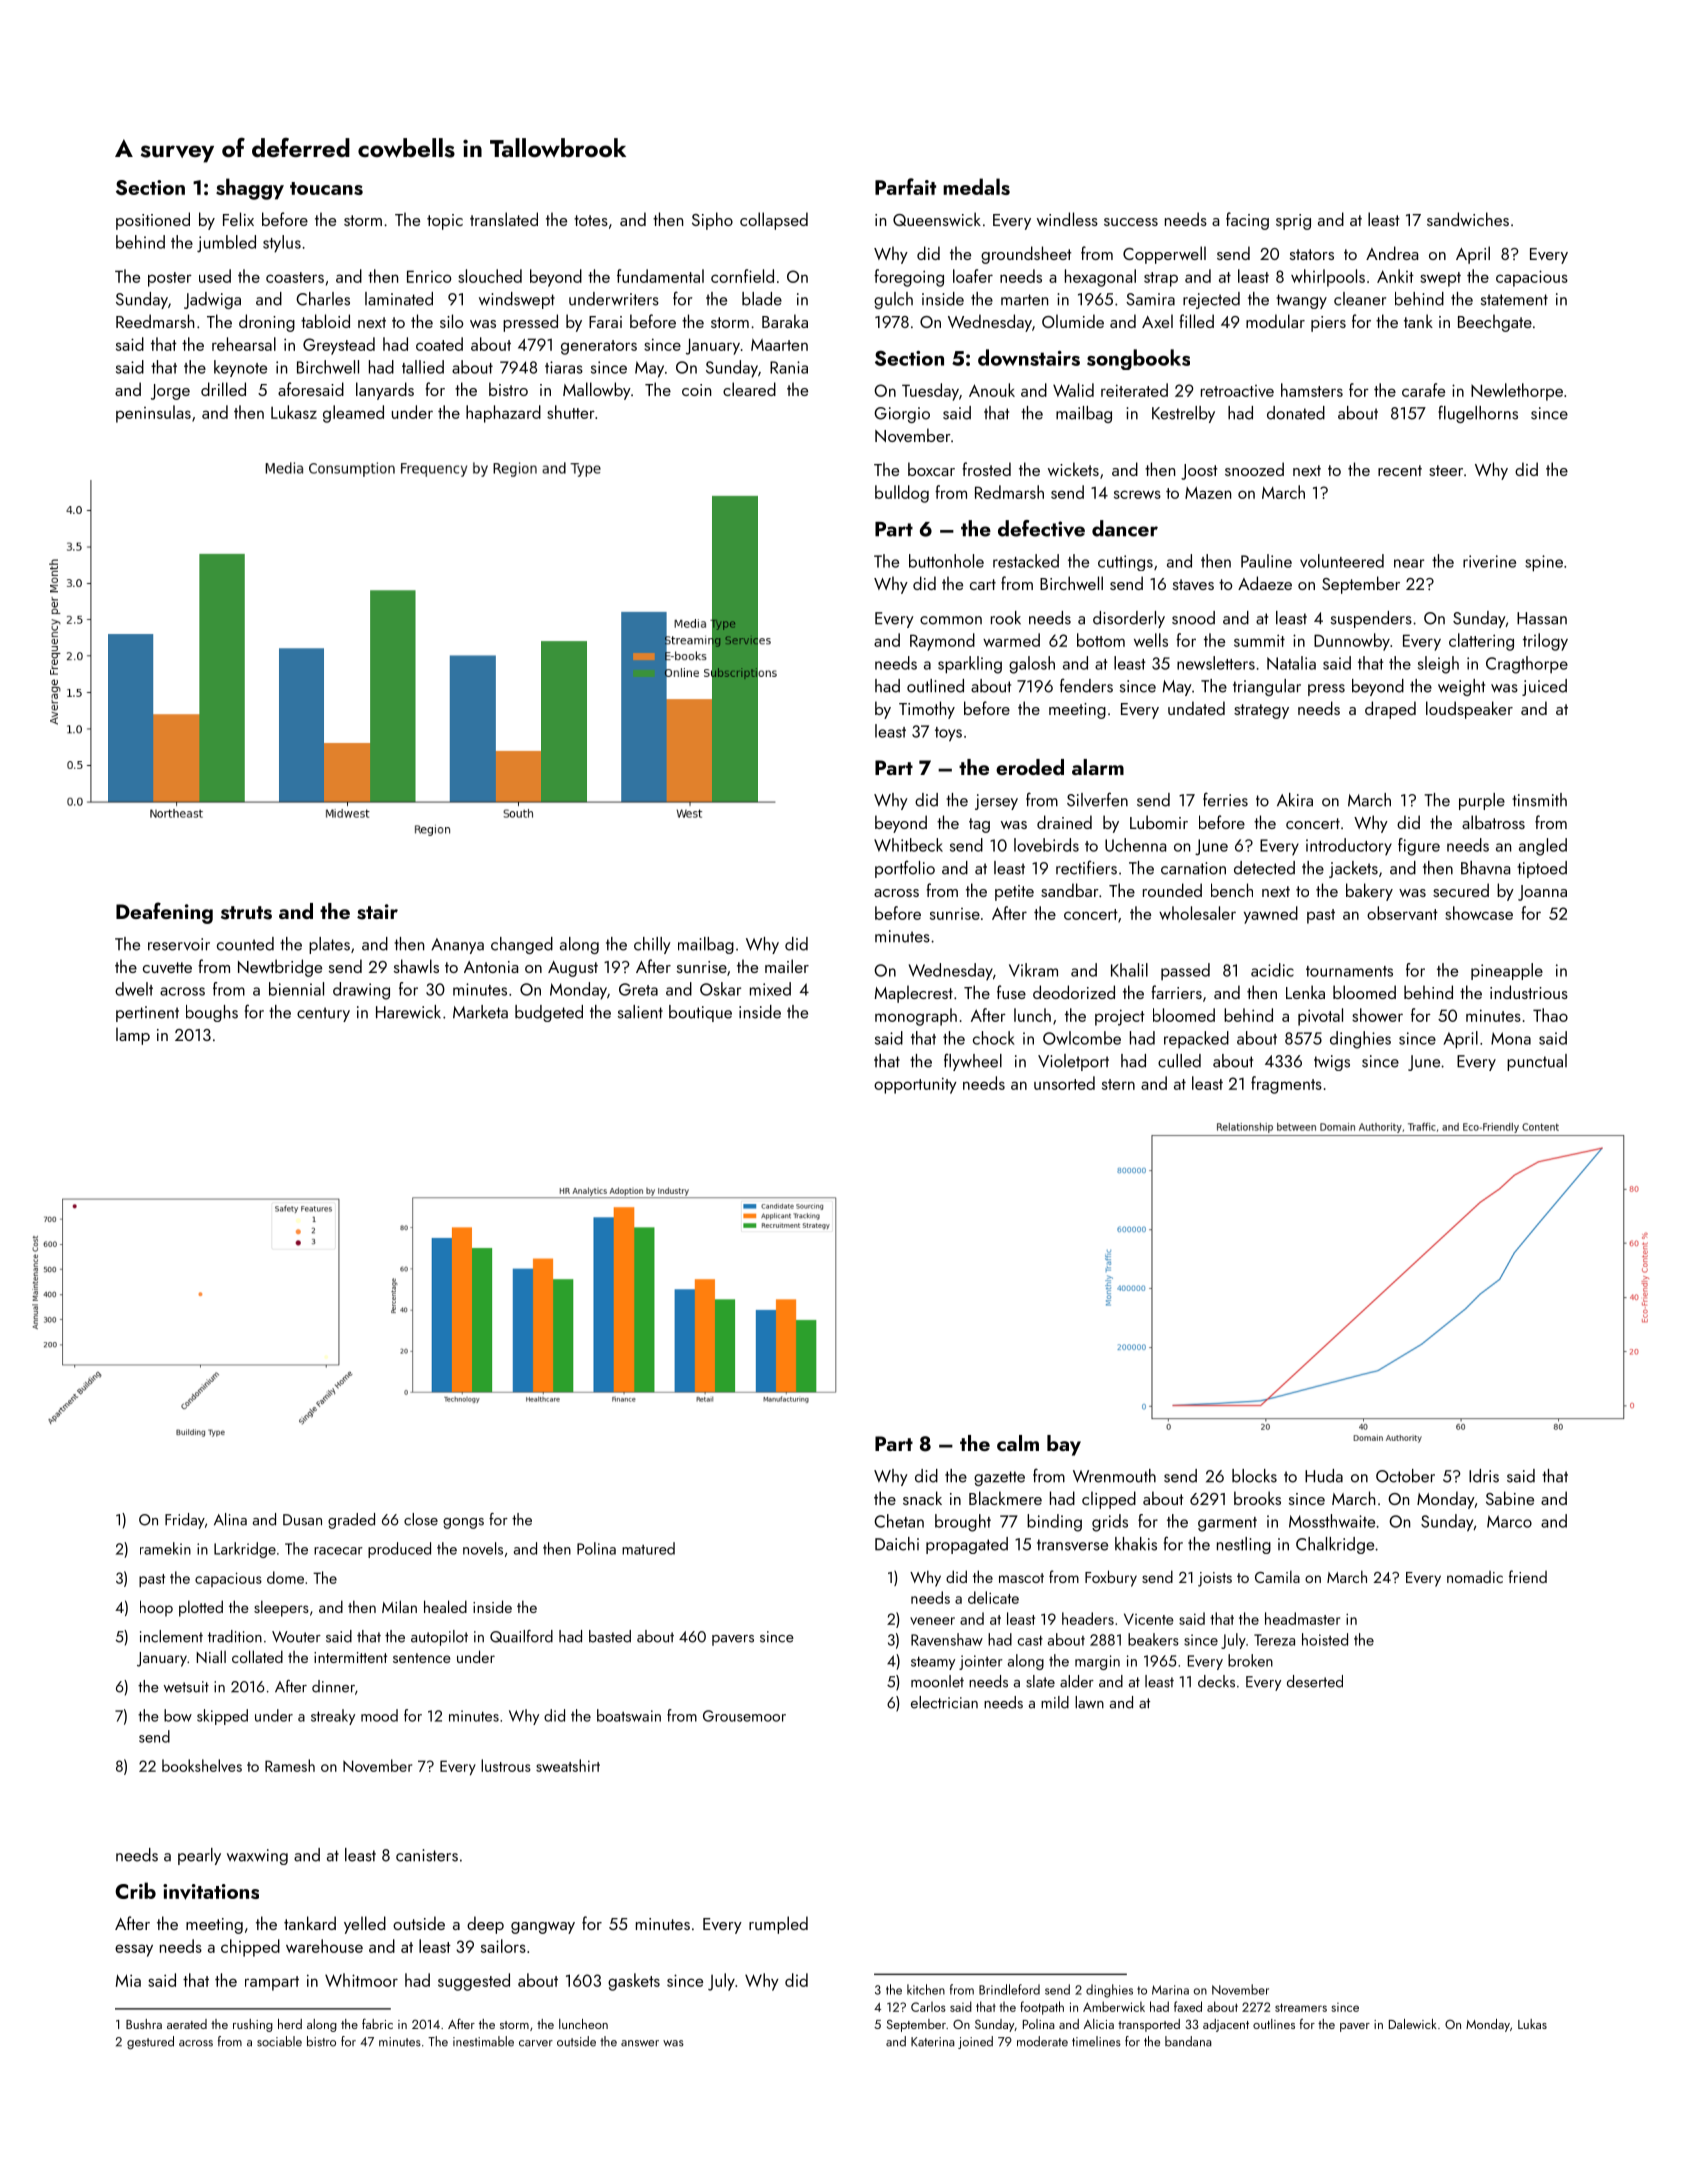 This screenshot has height=2178, width=1683. I want to click on fabric, so click(377, 2023).
